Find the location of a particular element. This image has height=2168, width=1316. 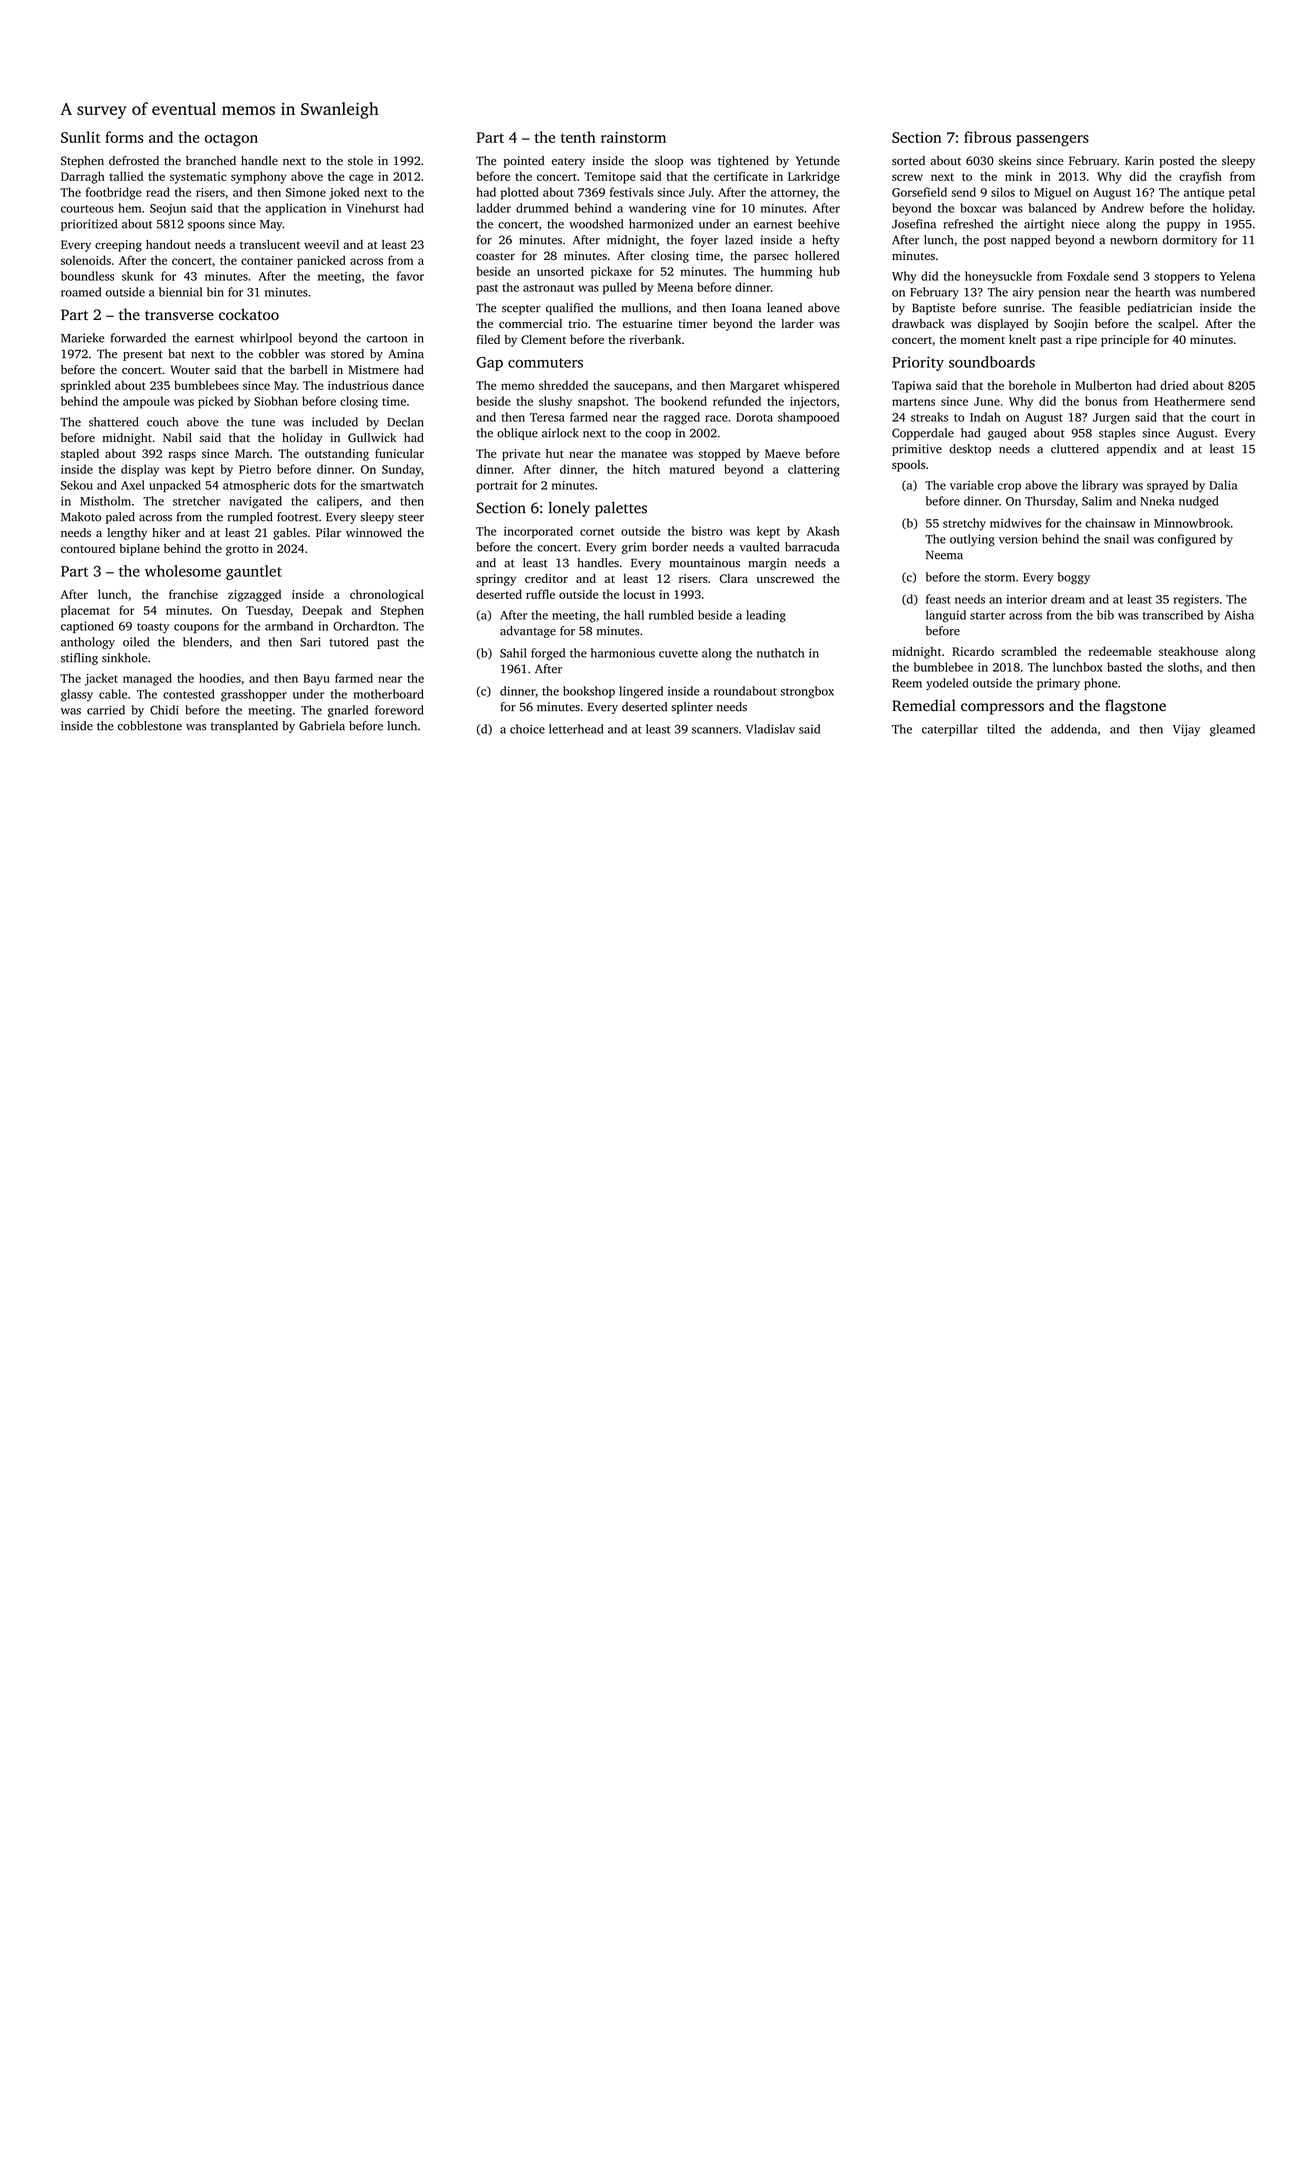

Chidi is located at coordinates (164, 710).
